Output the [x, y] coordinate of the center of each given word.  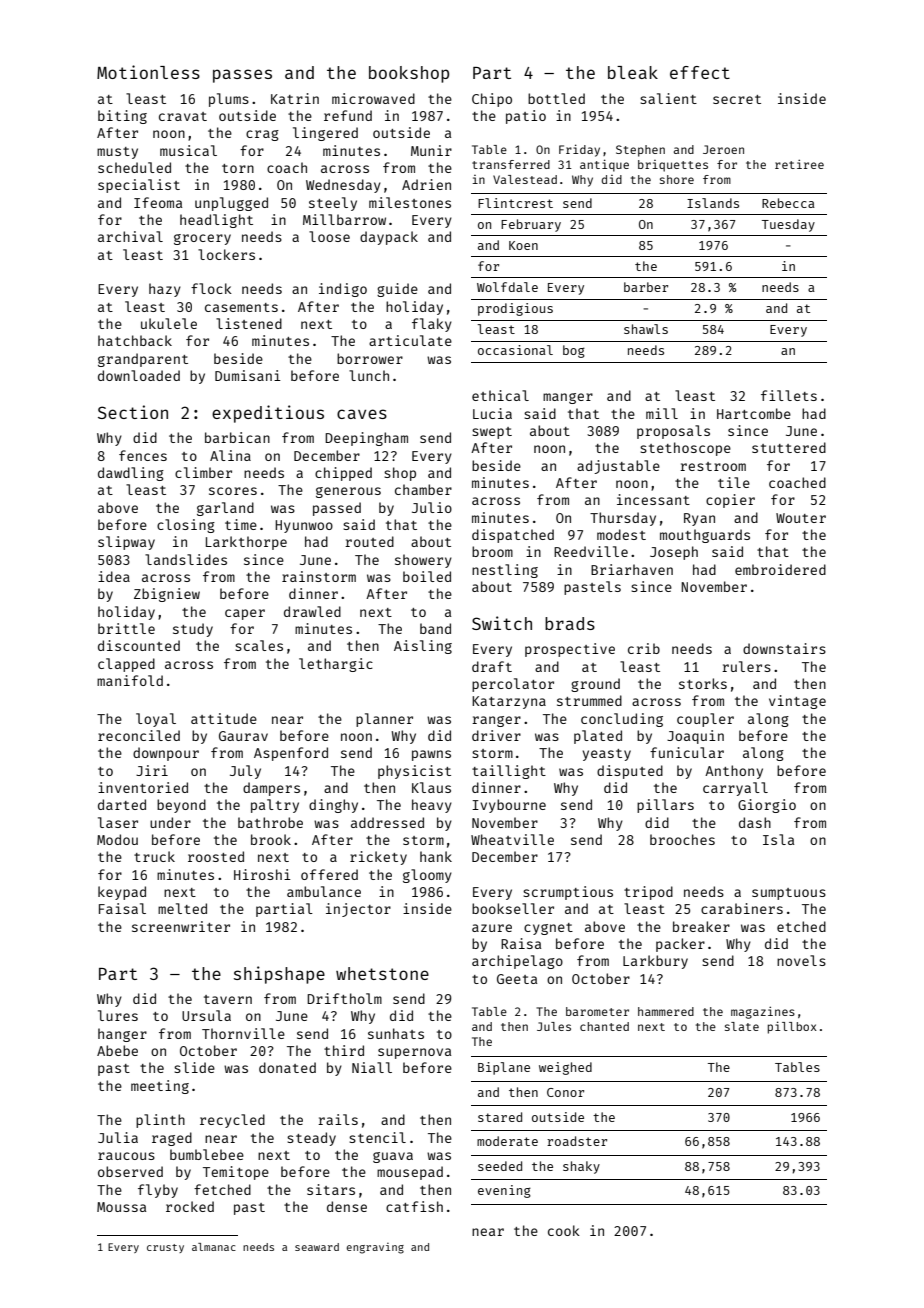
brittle [126, 628]
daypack [389, 238]
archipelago [517, 962]
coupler [705, 720]
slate [742, 1026]
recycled [232, 1121]
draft [492, 666]
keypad [122, 893]
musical [188, 150]
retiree [799, 164]
